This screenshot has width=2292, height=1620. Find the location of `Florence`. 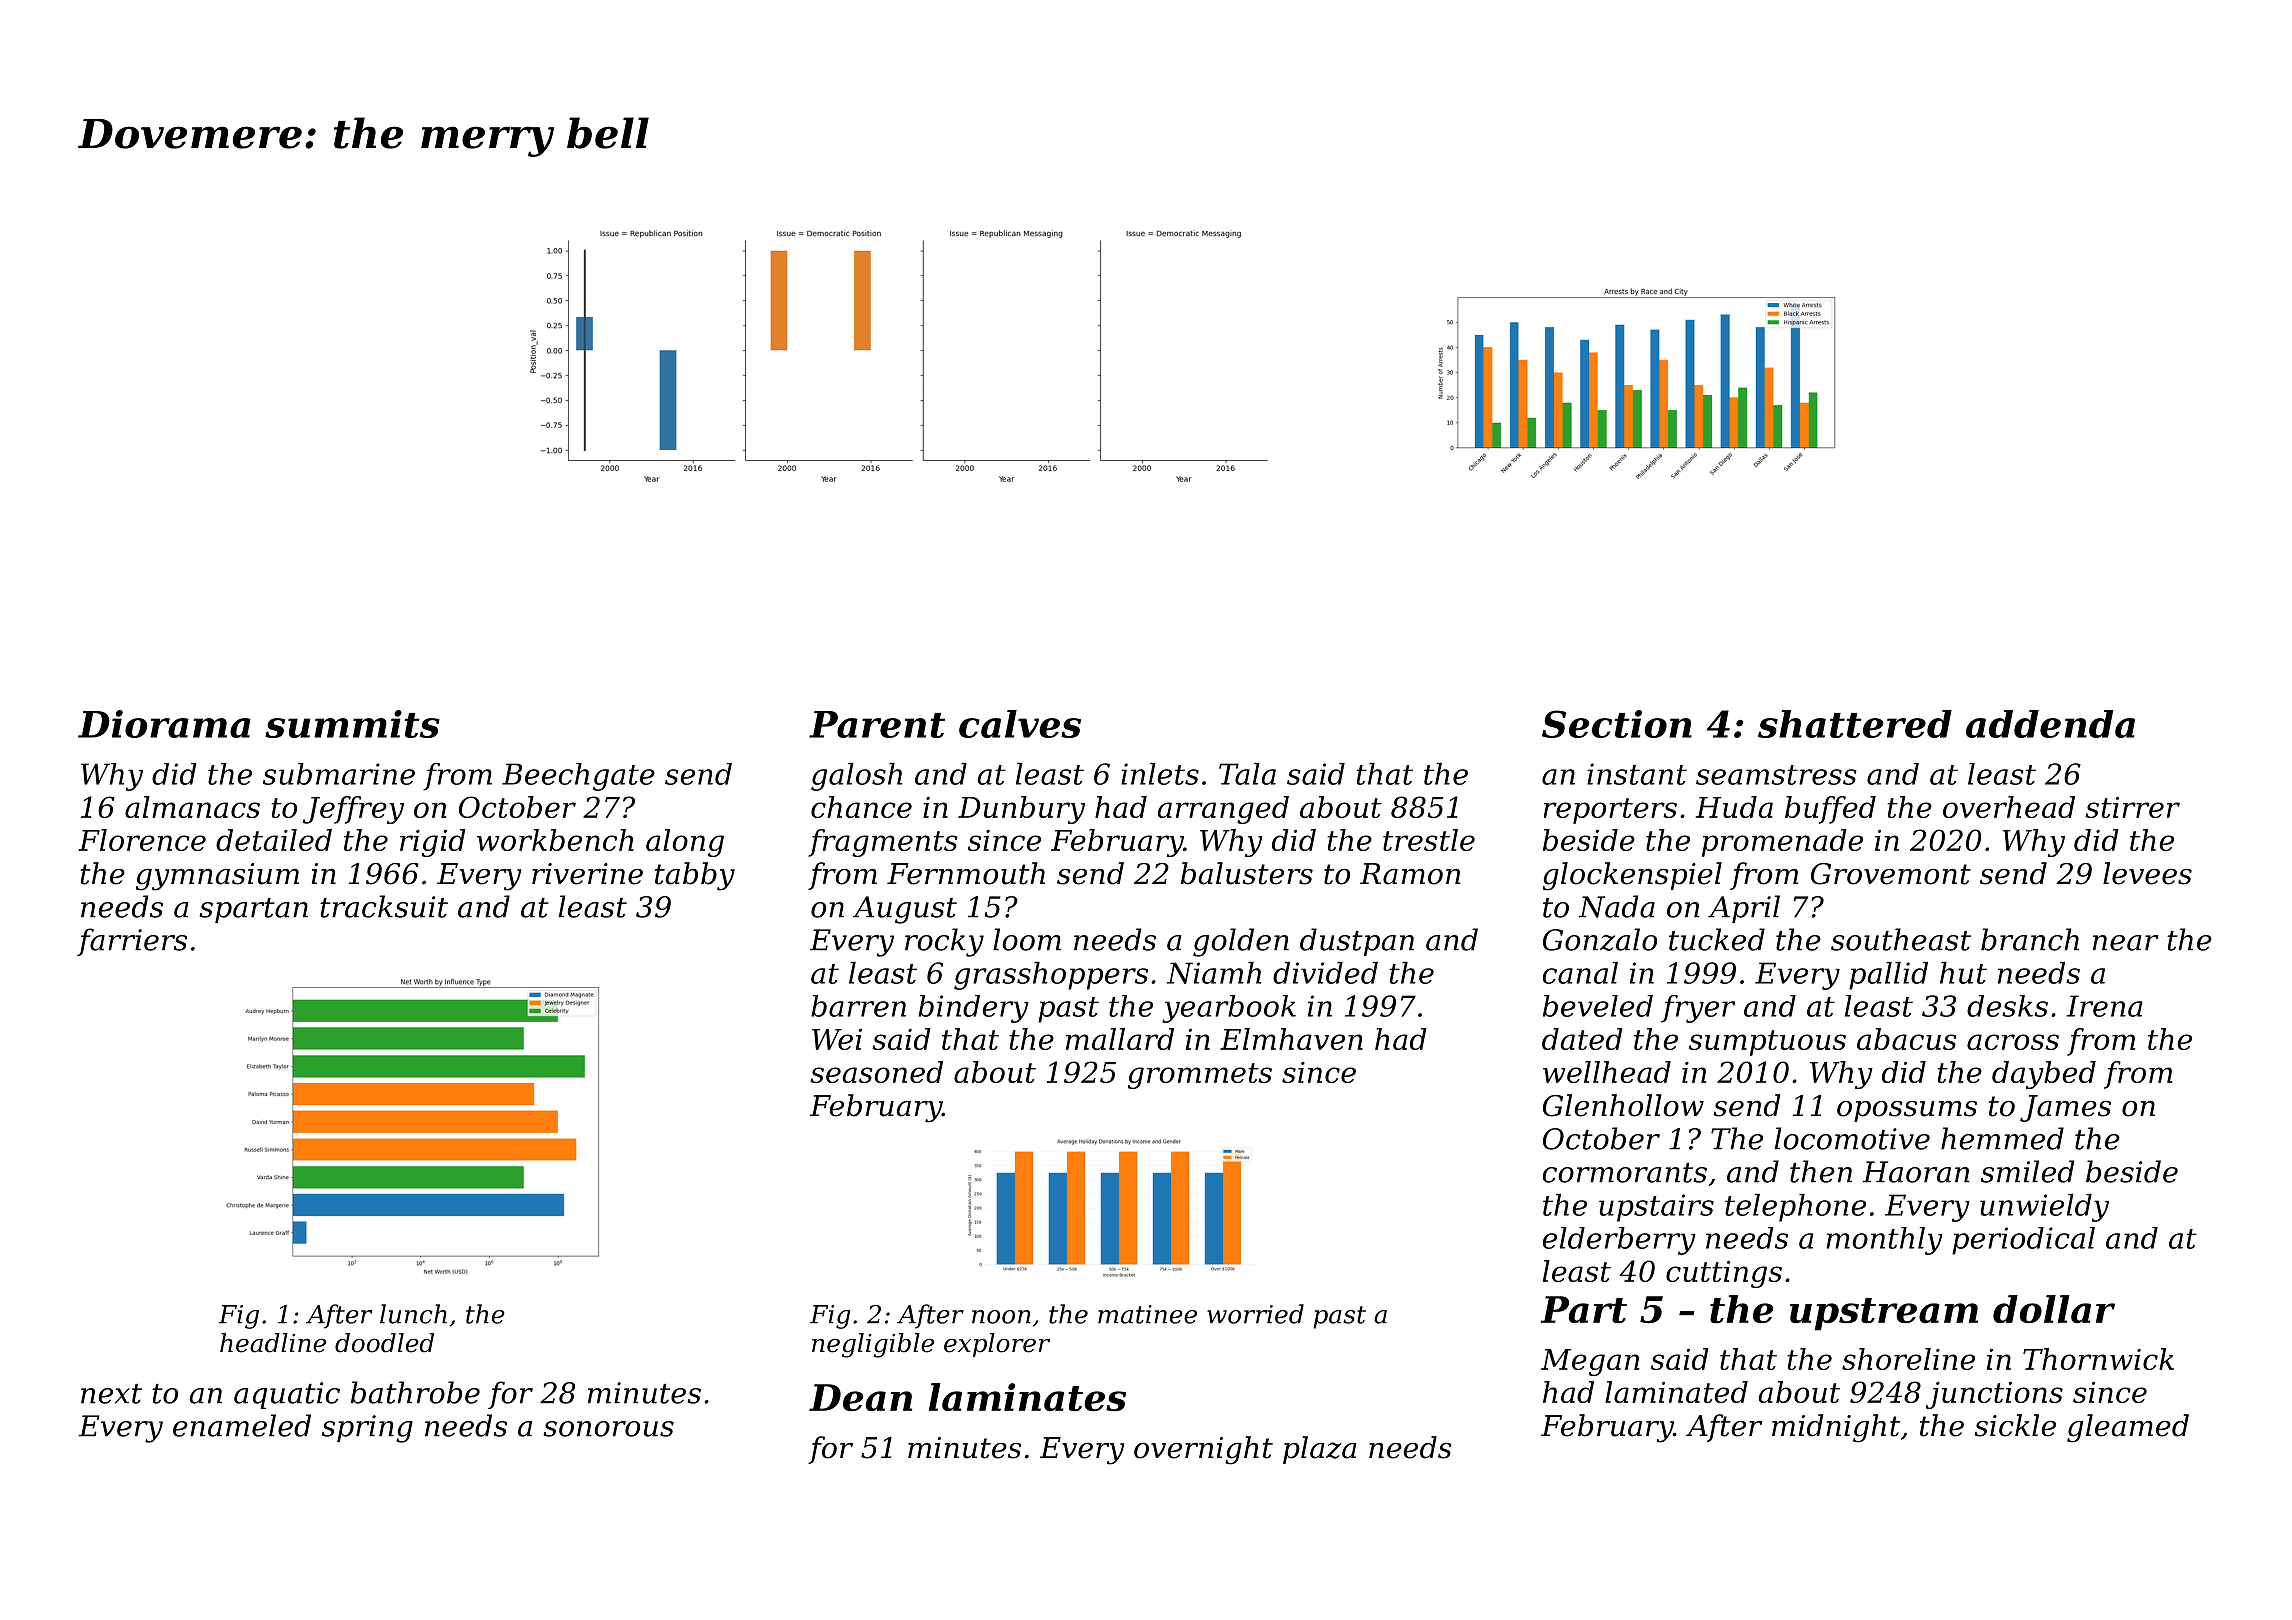

Florence is located at coordinates (142, 840).
